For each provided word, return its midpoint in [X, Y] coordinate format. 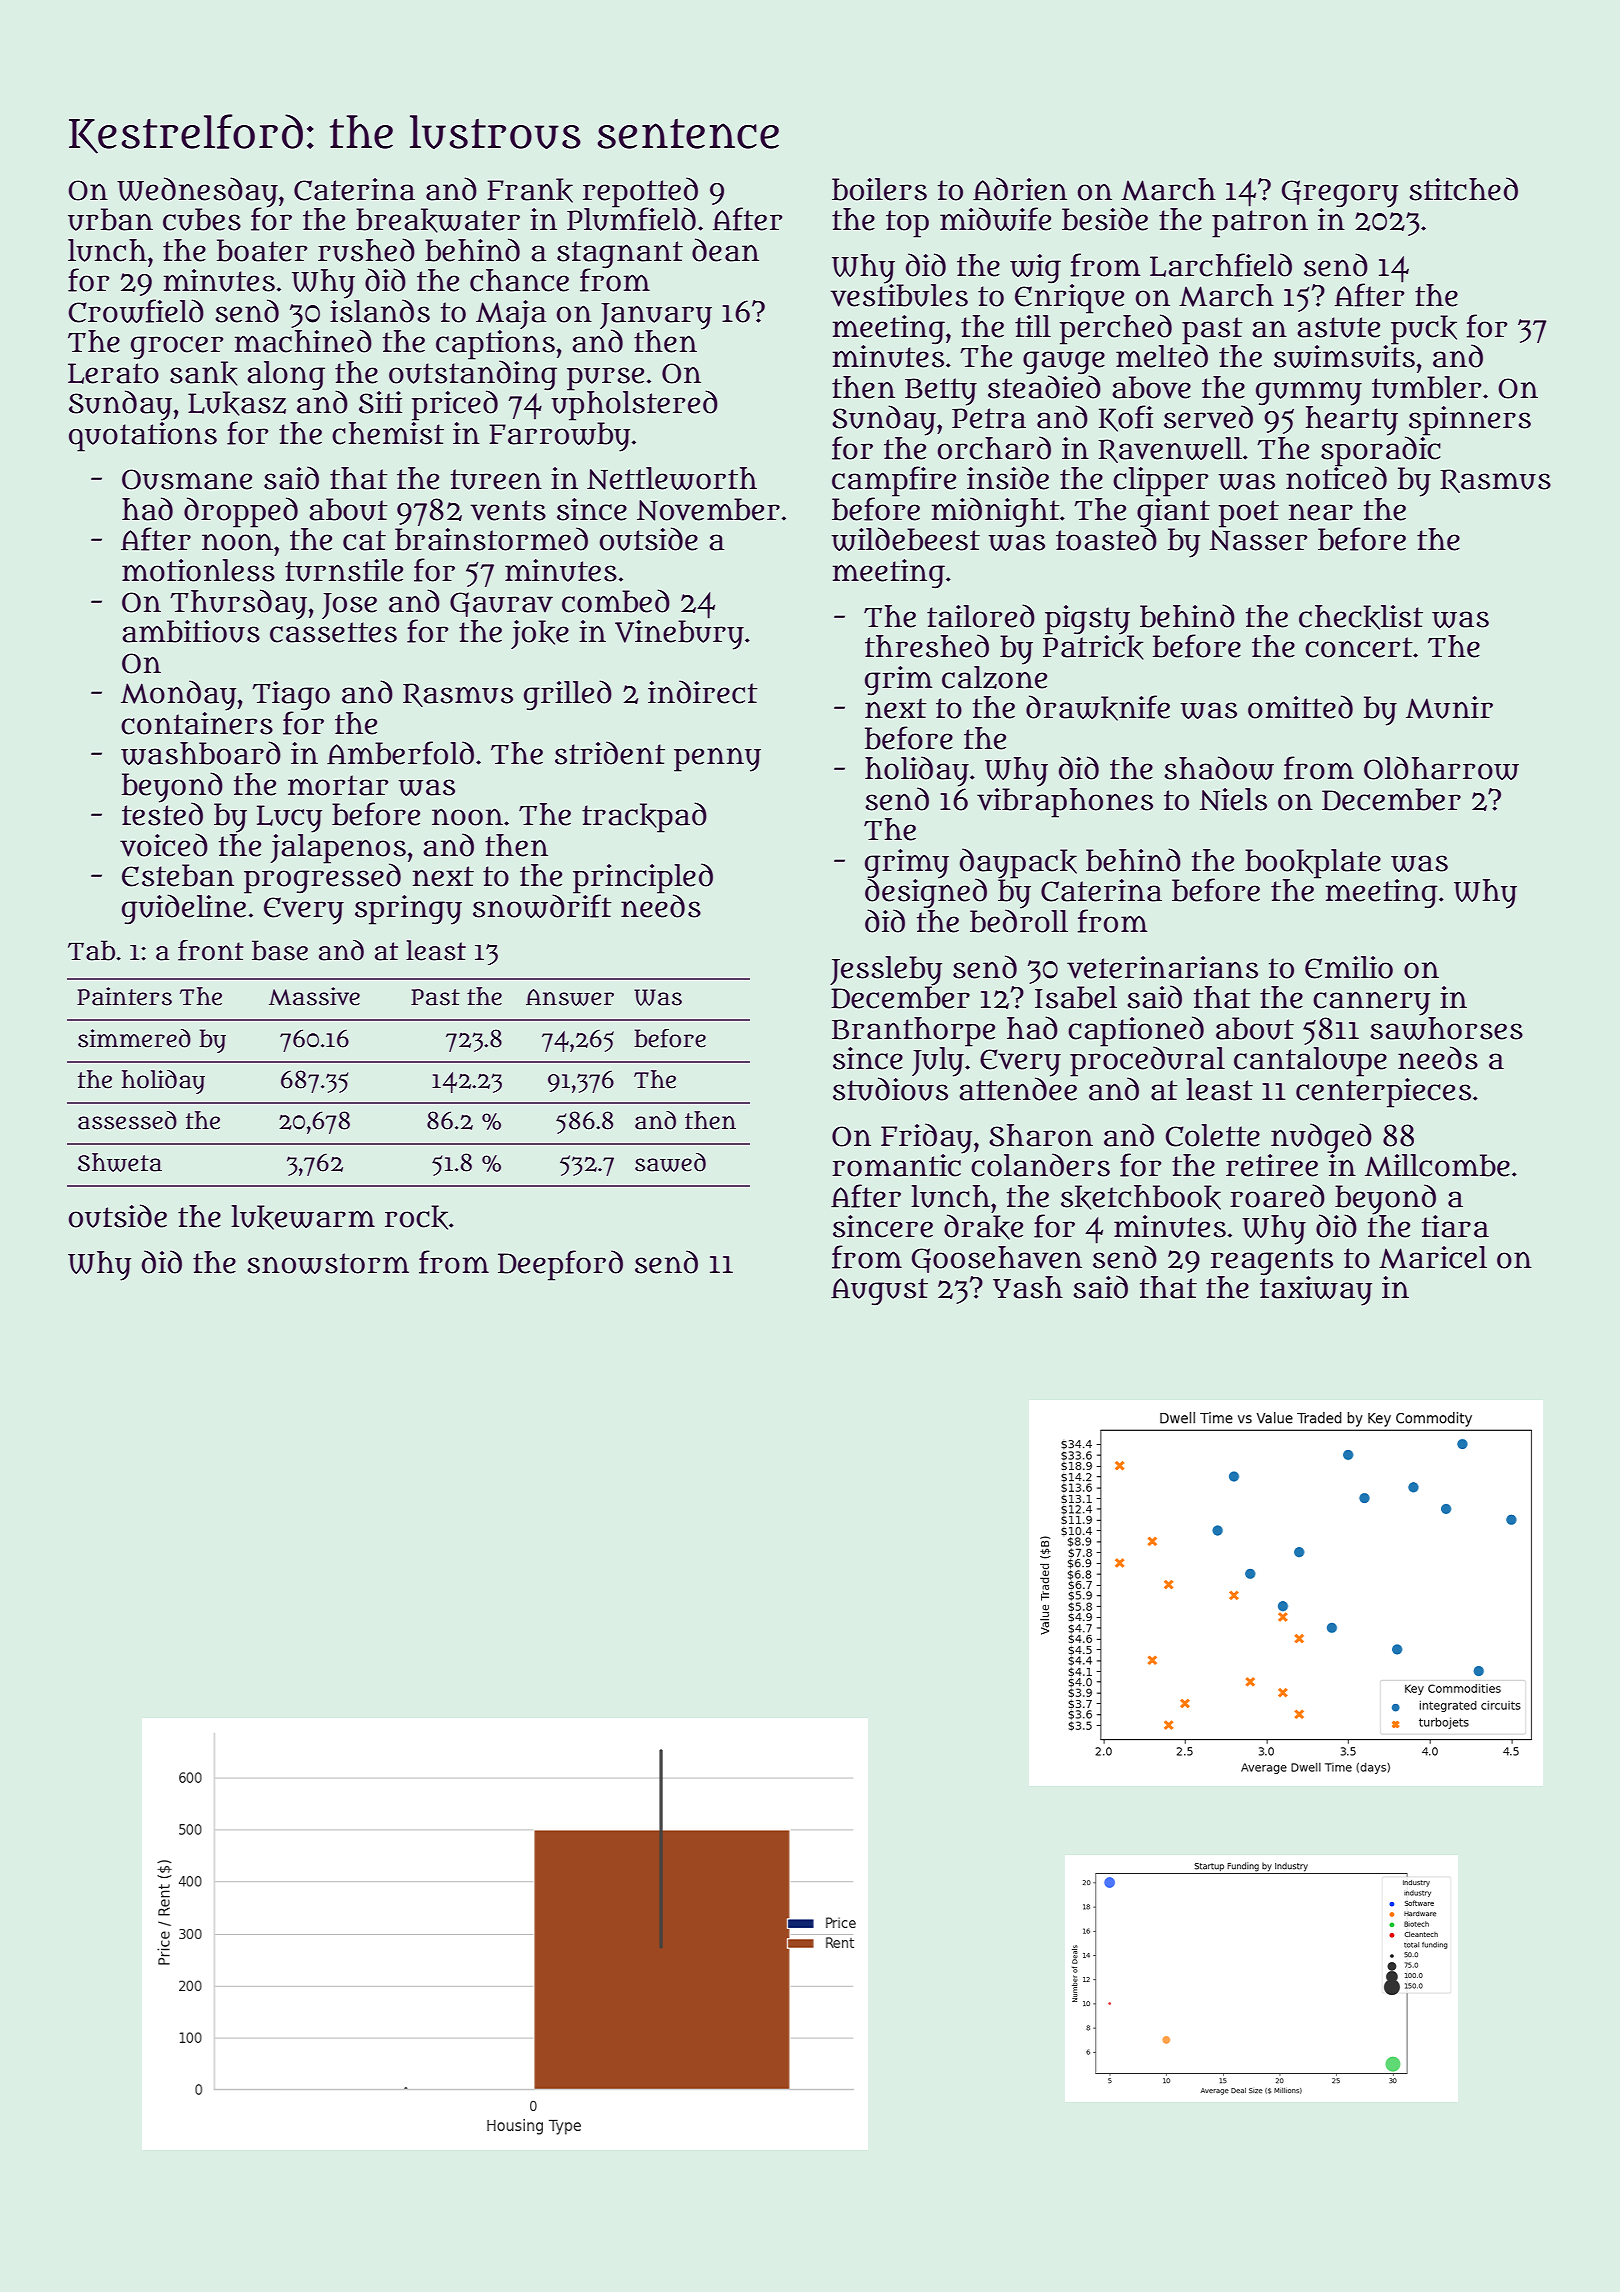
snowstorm [328, 1263]
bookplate [1313, 864]
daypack [1018, 863]
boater [262, 250]
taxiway [1316, 1290]
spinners [1470, 421]
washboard [201, 753]
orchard [994, 448]
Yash [1028, 1287]
